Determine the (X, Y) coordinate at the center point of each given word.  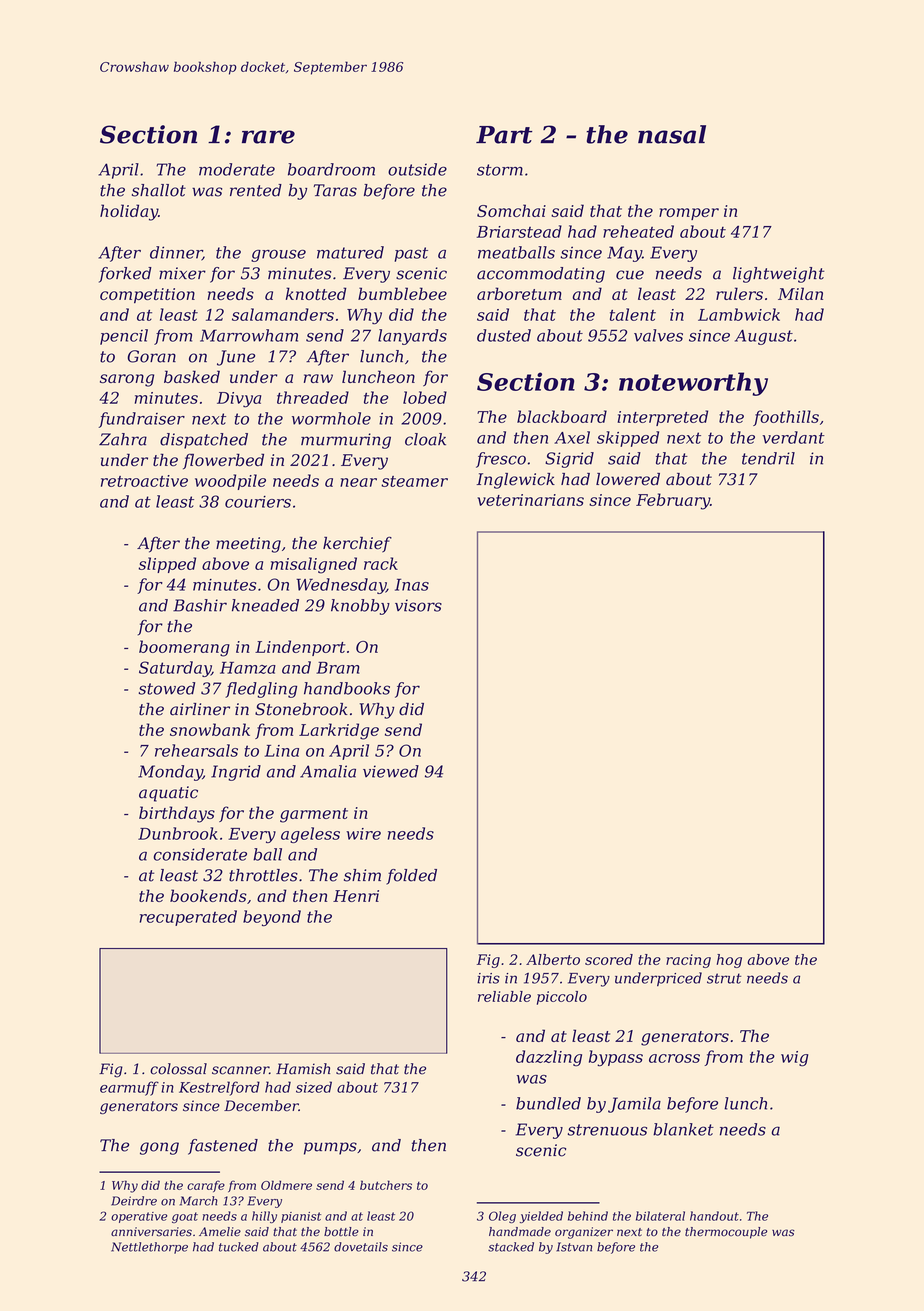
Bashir (200, 605)
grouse (278, 255)
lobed (425, 397)
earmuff (129, 1088)
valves (658, 335)
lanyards (412, 337)
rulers (739, 293)
